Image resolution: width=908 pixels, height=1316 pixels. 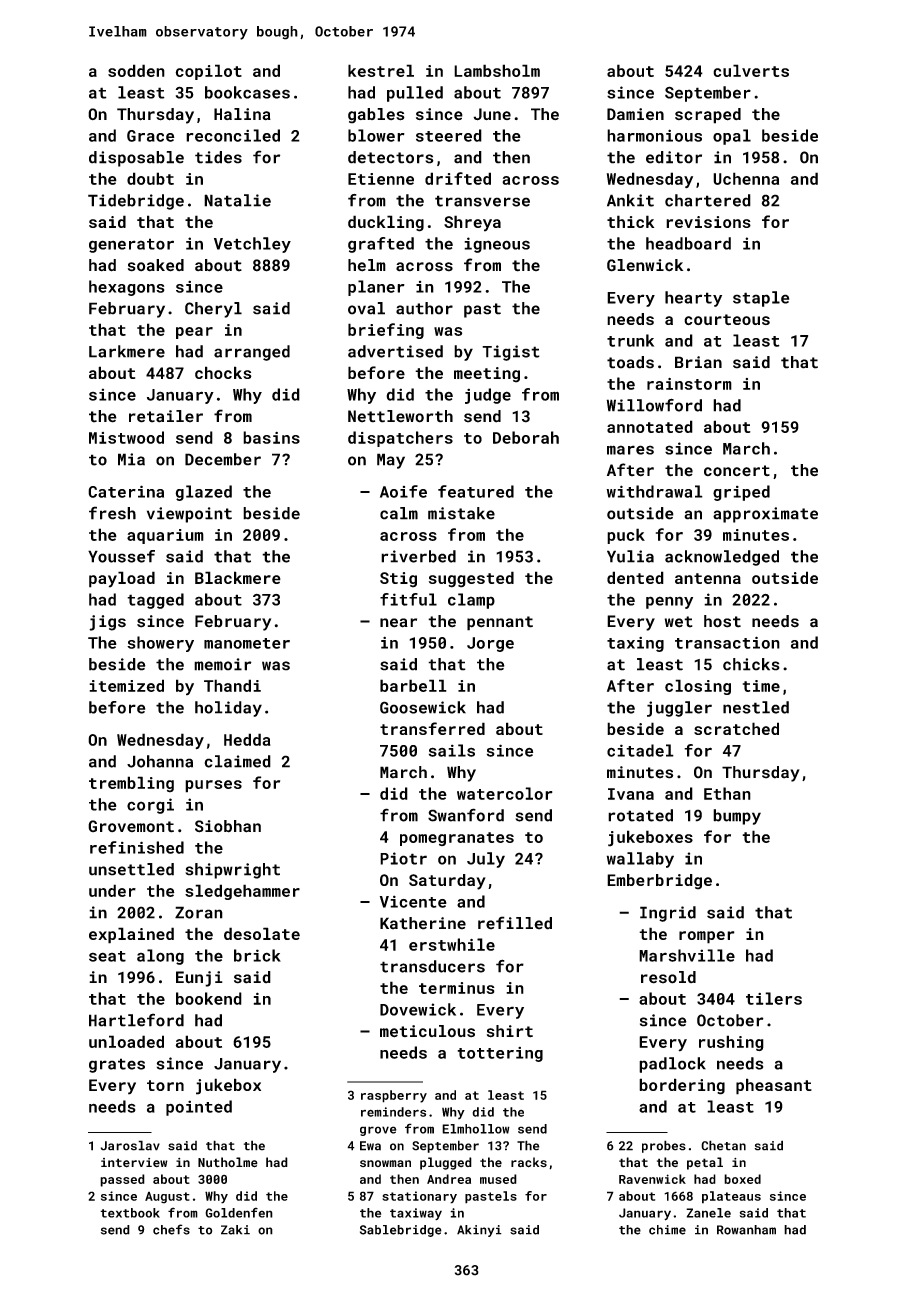 What do you see at coordinates (131, 784) in the image?
I see `trembling` at bounding box center [131, 784].
